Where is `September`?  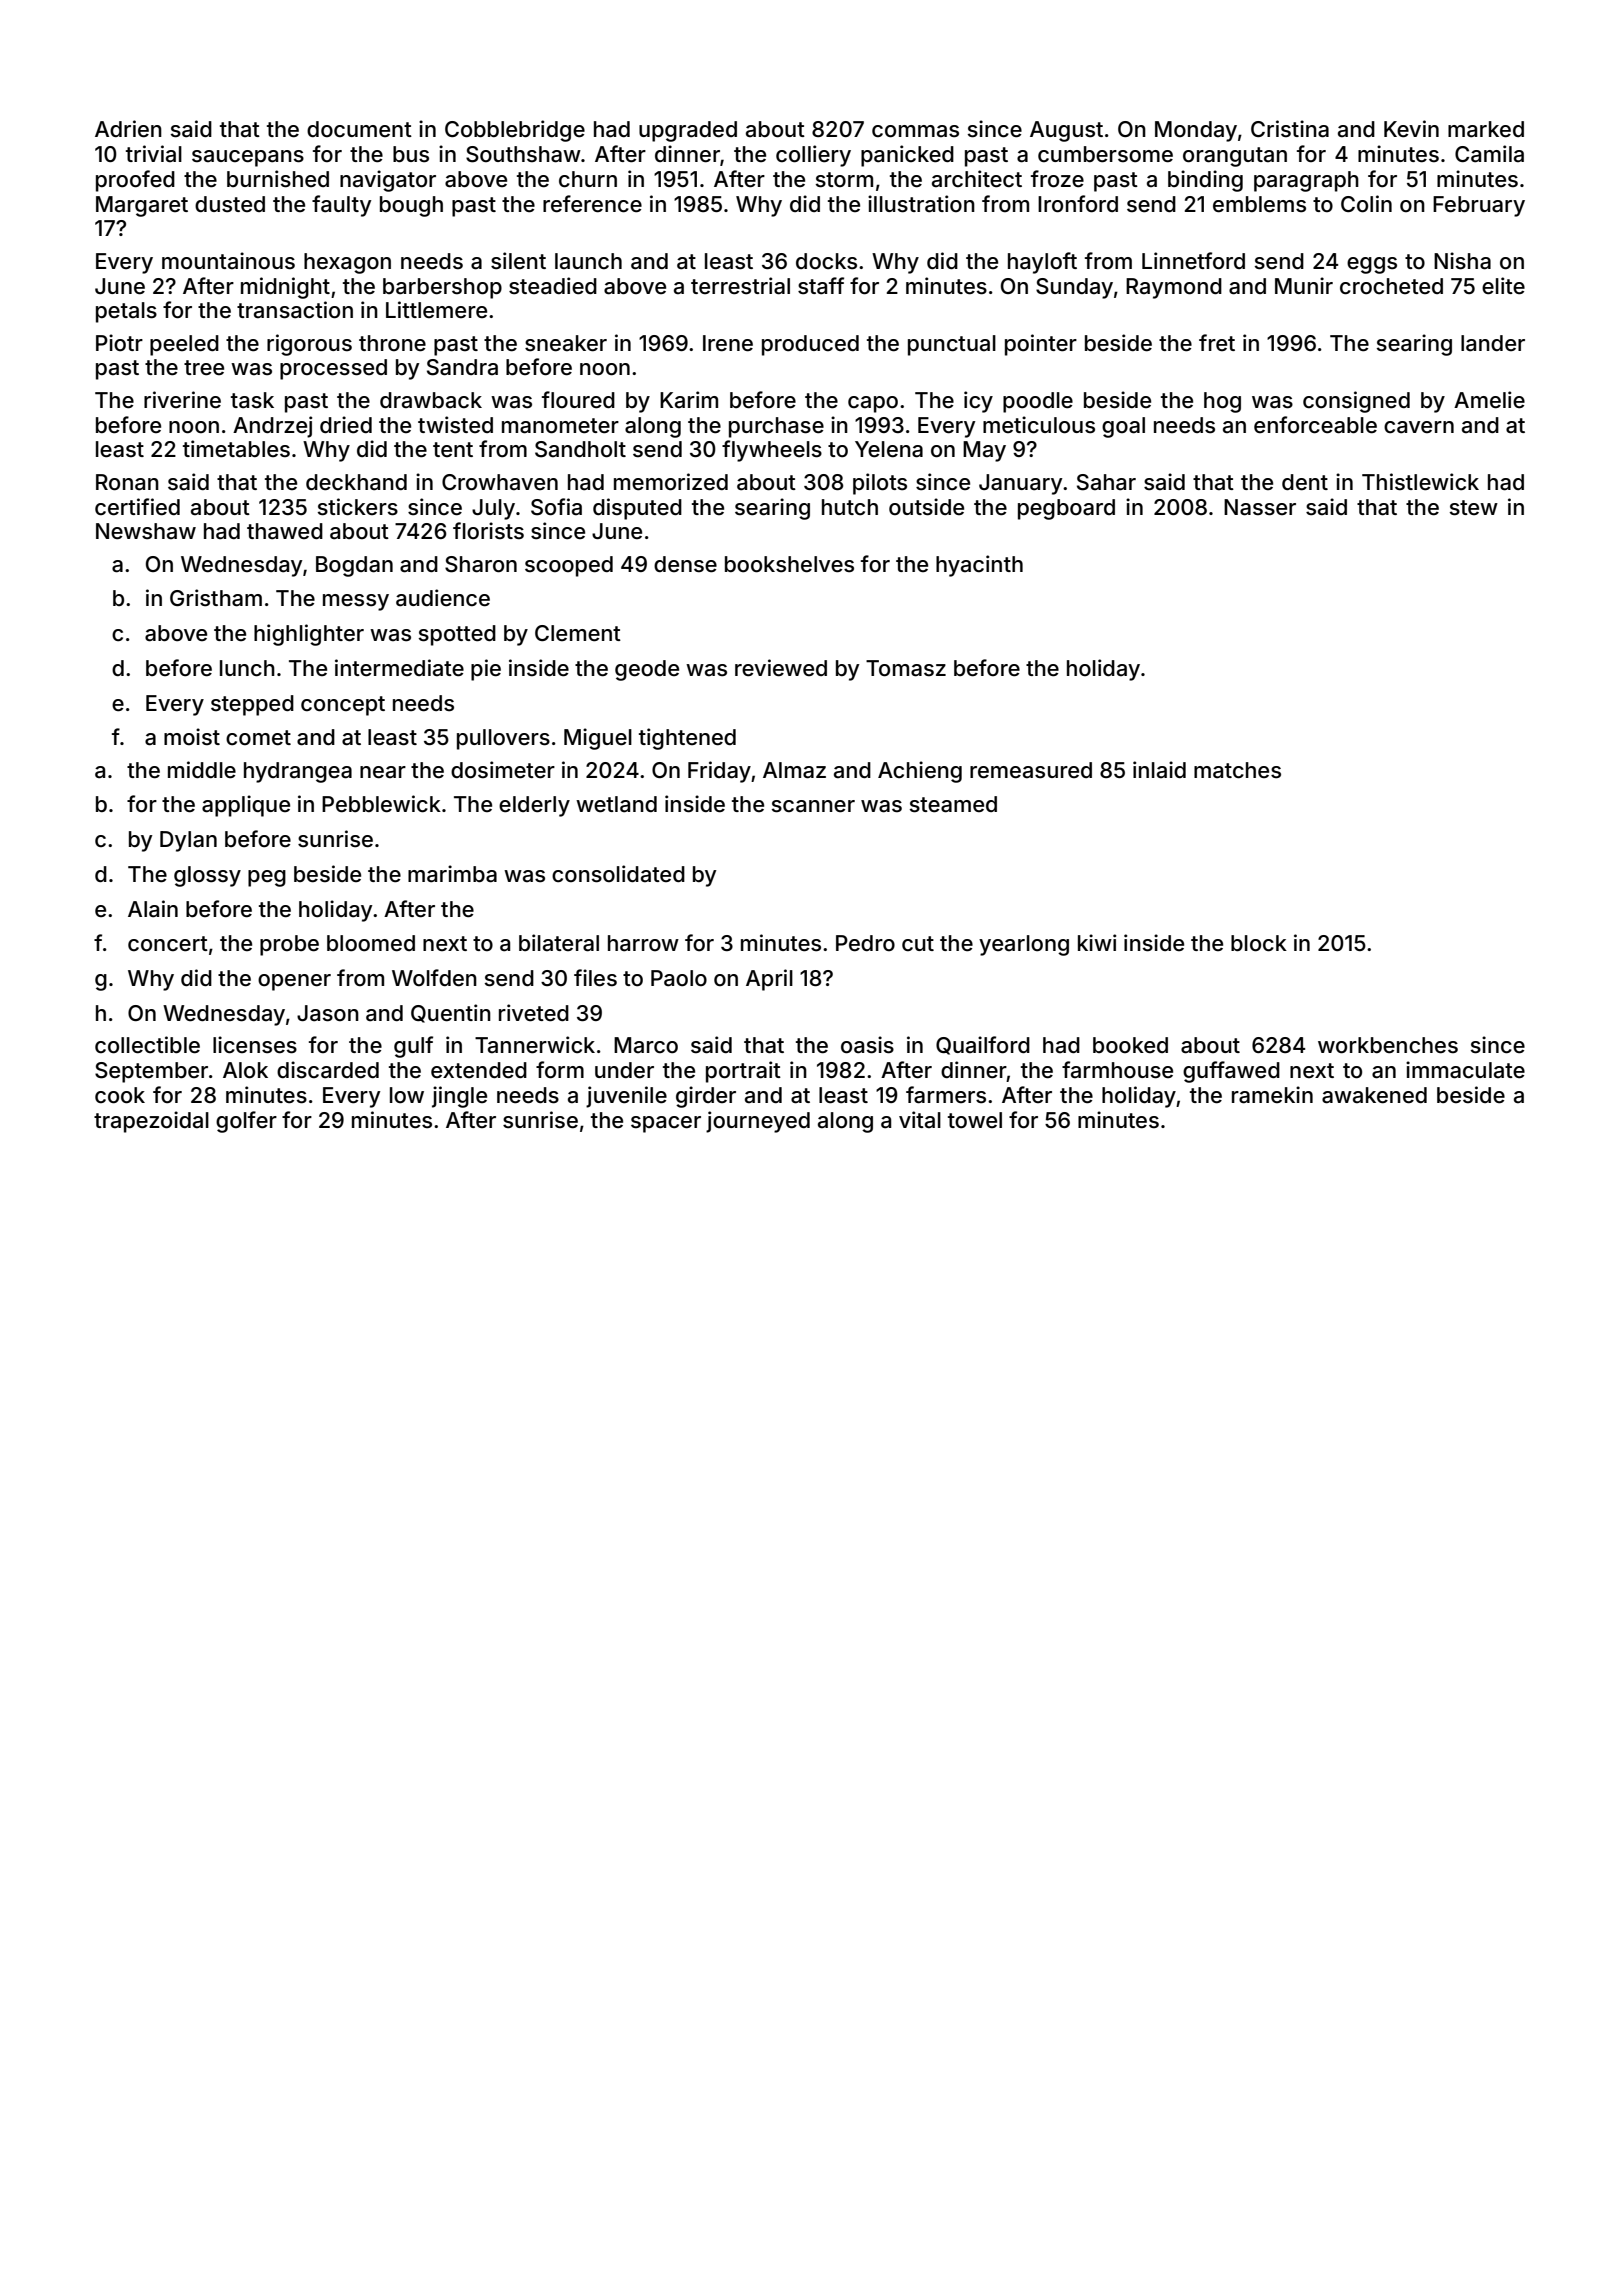 September is located at coordinates (151, 1072).
